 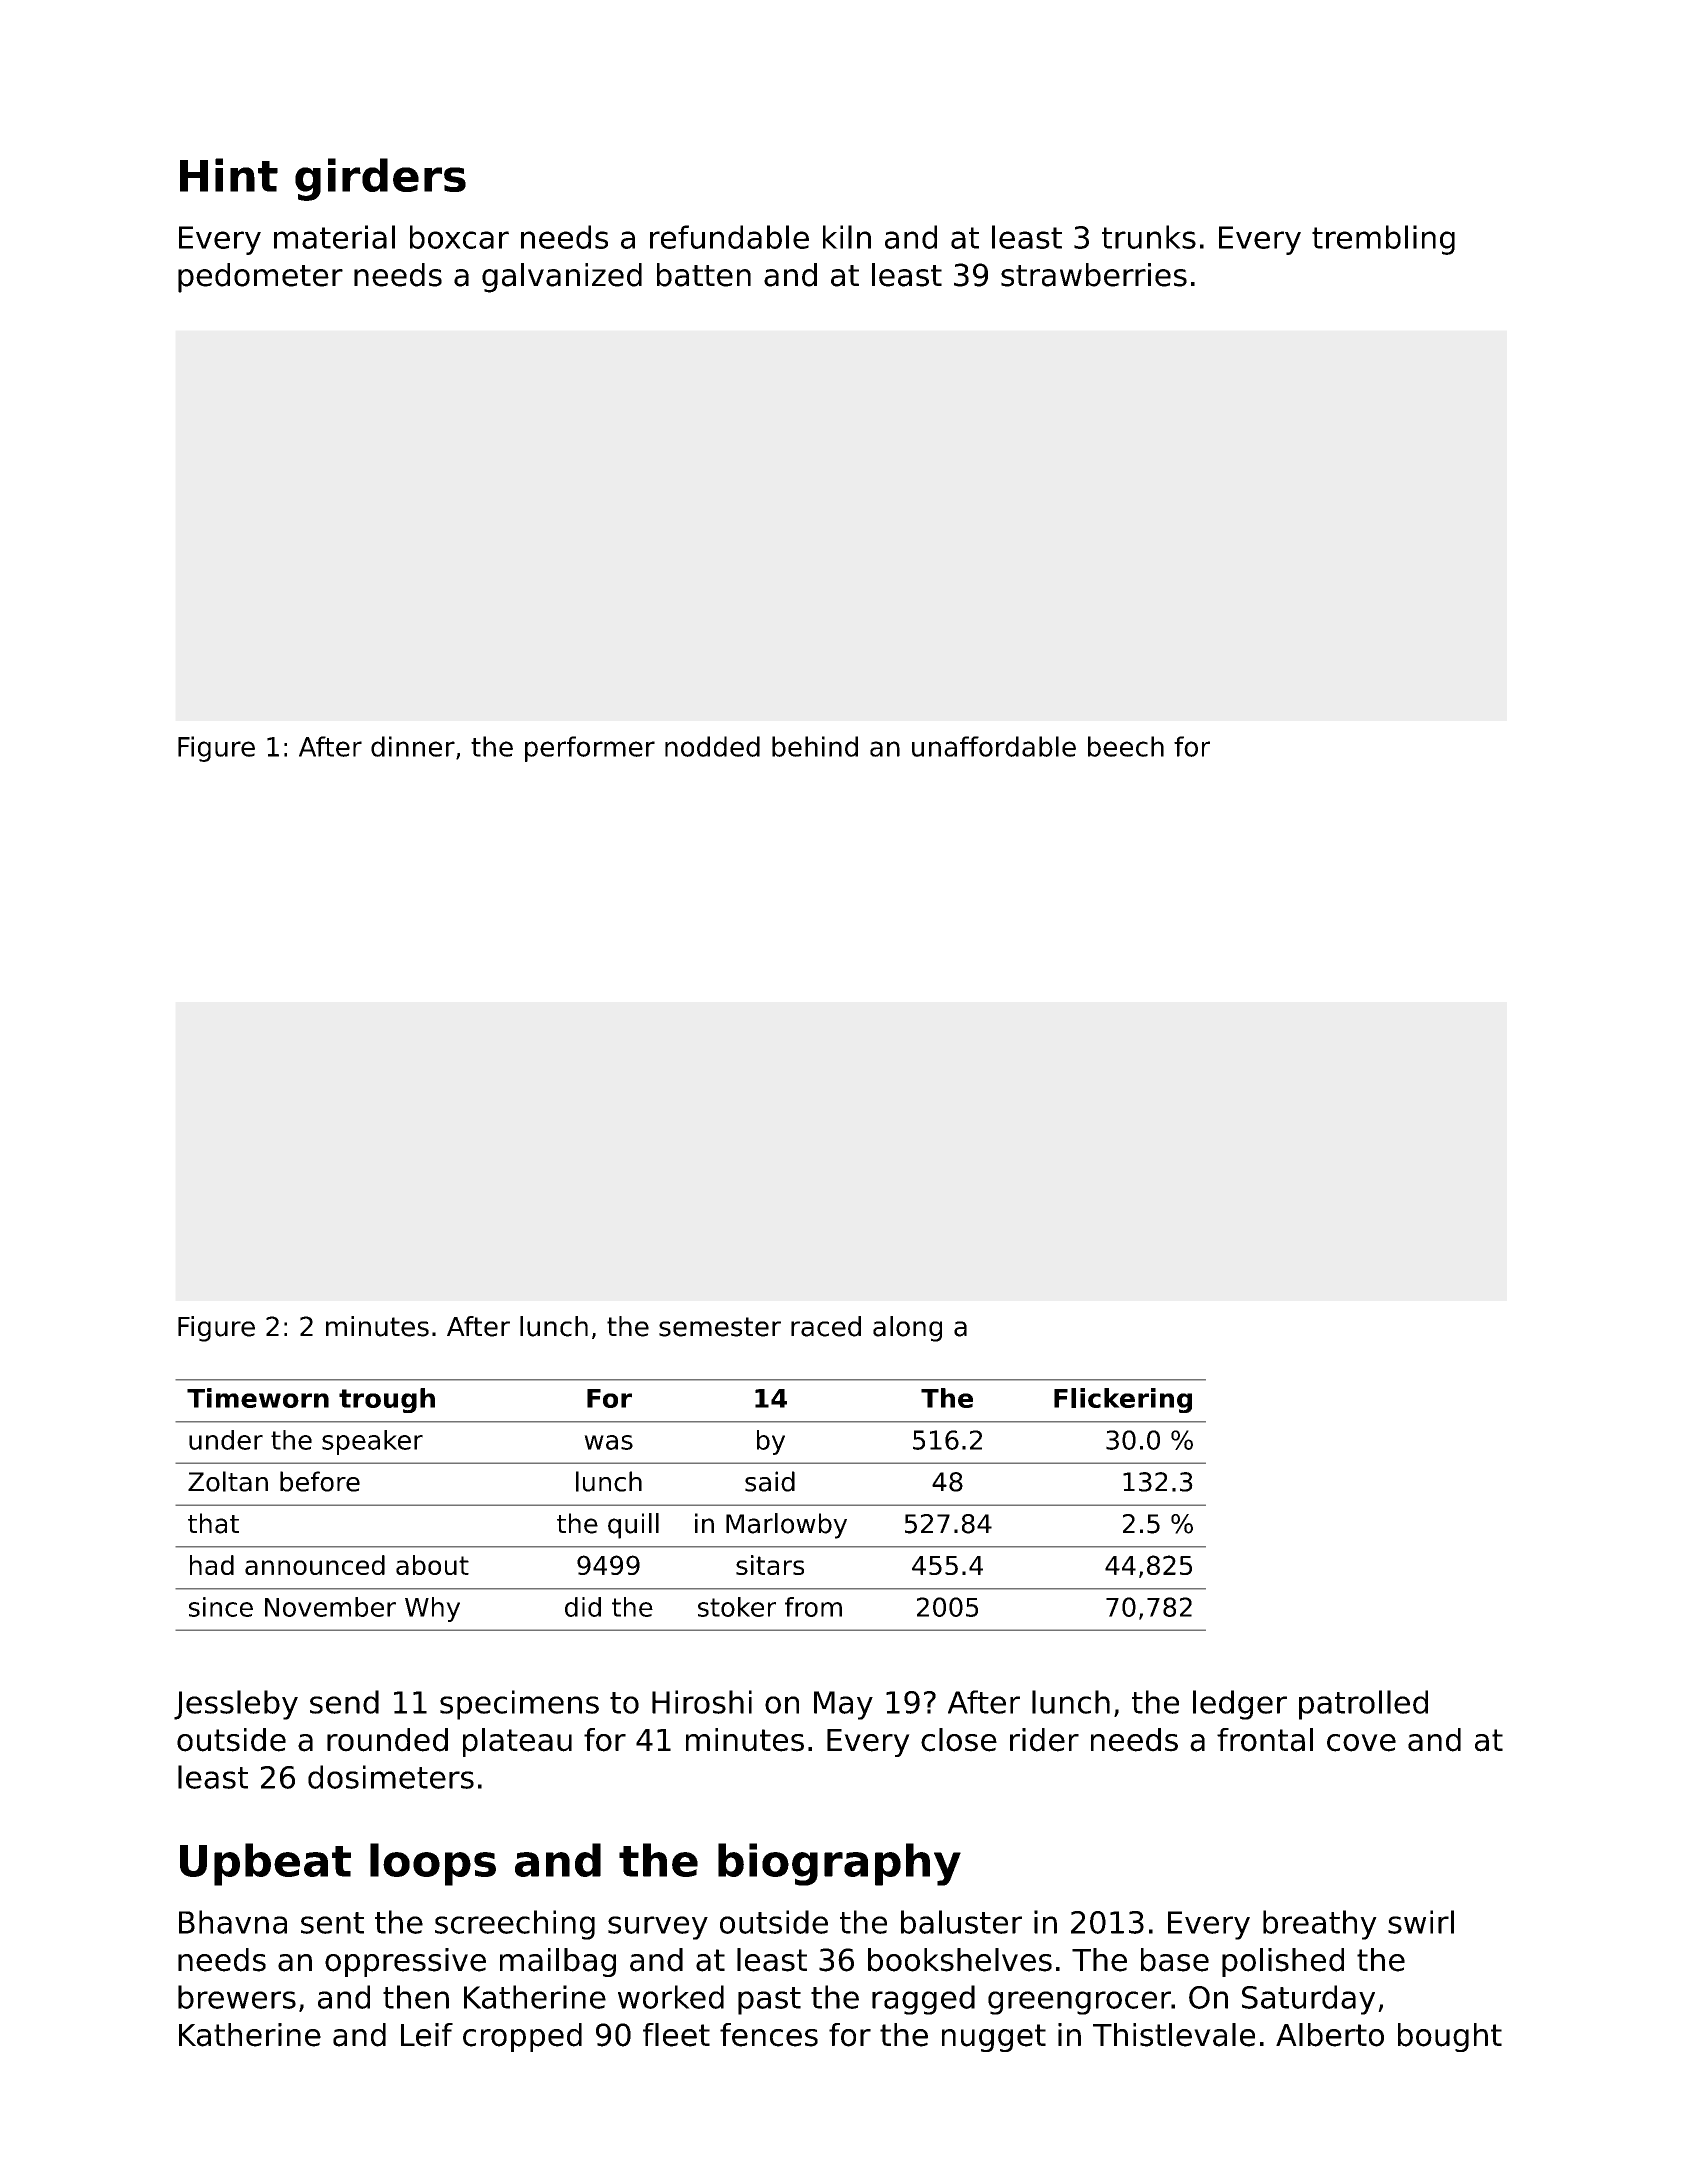 What do you see at coordinates (1126, 746) in the page?
I see `beech` at bounding box center [1126, 746].
